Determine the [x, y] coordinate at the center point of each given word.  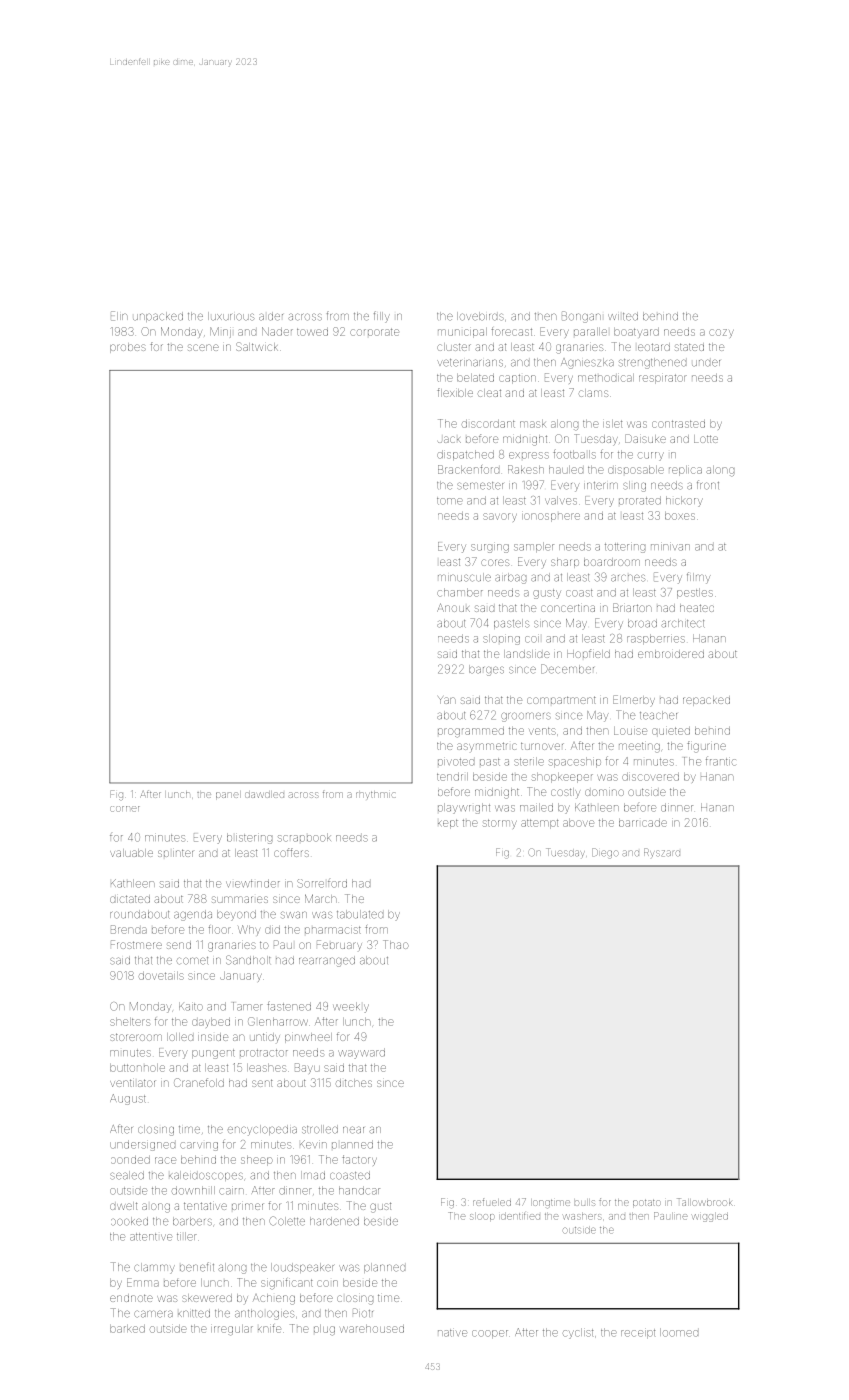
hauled [566, 470]
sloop [482, 1217]
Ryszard [662, 852]
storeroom [136, 1037]
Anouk [453, 607]
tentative [205, 1206]
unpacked [158, 317]
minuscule [464, 577]
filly [382, 317]
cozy [721, 333]
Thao [396, 944]
